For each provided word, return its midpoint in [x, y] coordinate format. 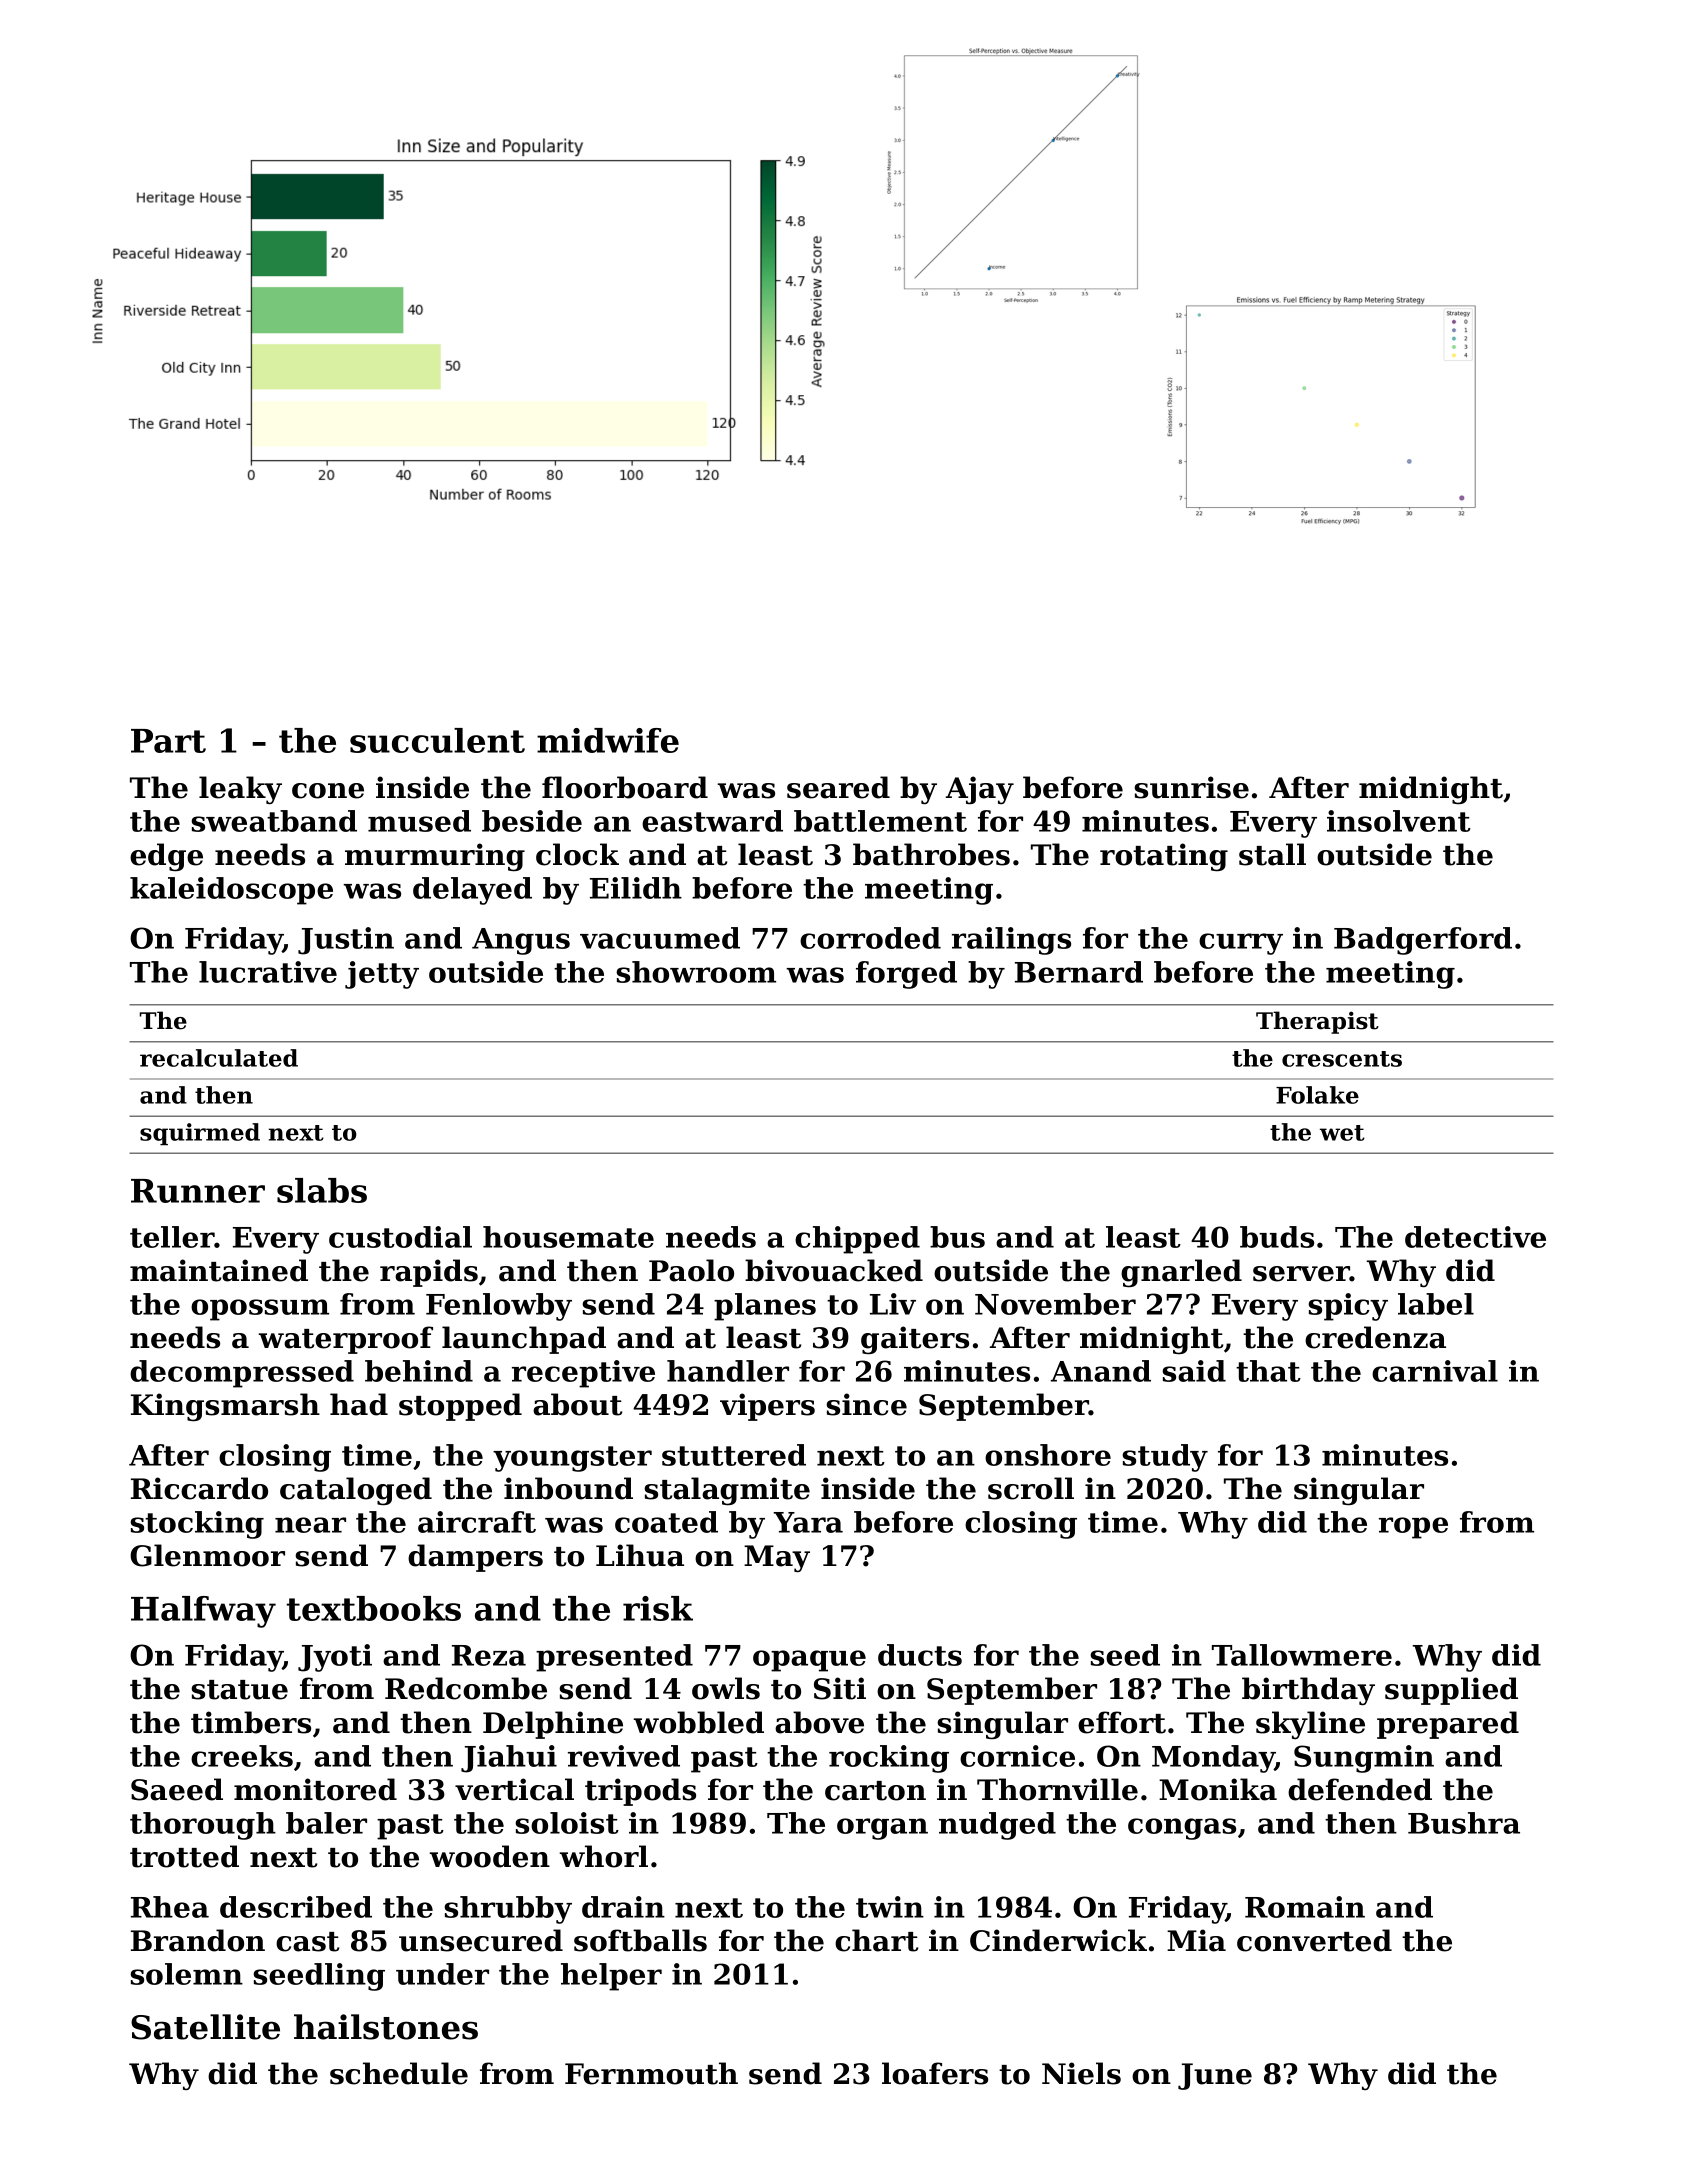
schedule [399, 2073]
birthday [1308, 1691]
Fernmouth [651, 2073]
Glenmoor [207, 1555]
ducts [920, 1655]
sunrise [1191, 787]
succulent [437, 740]
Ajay [980, 790]
